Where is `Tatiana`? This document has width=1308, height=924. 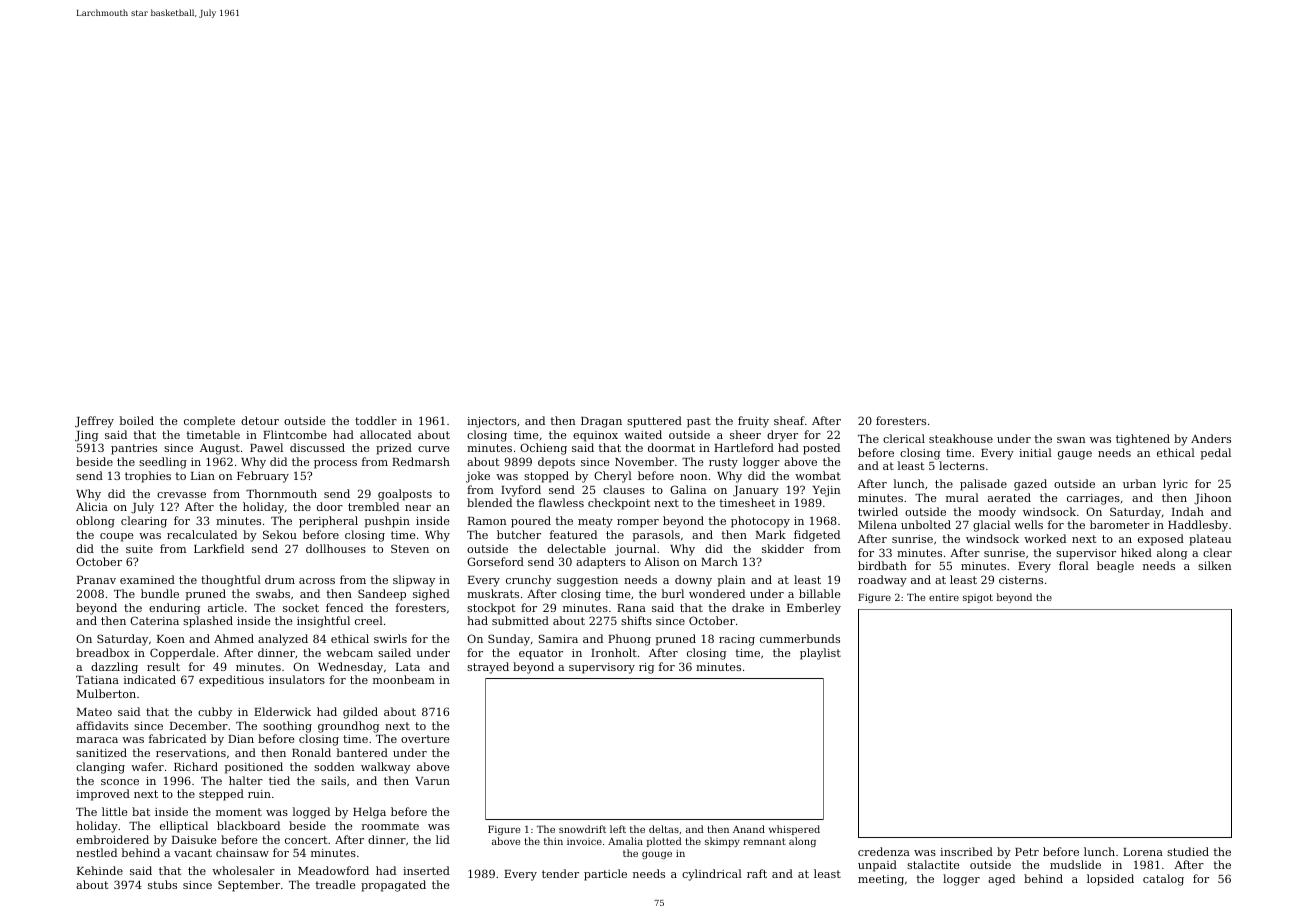 Tatiana is located at coordinates (97, 680).
